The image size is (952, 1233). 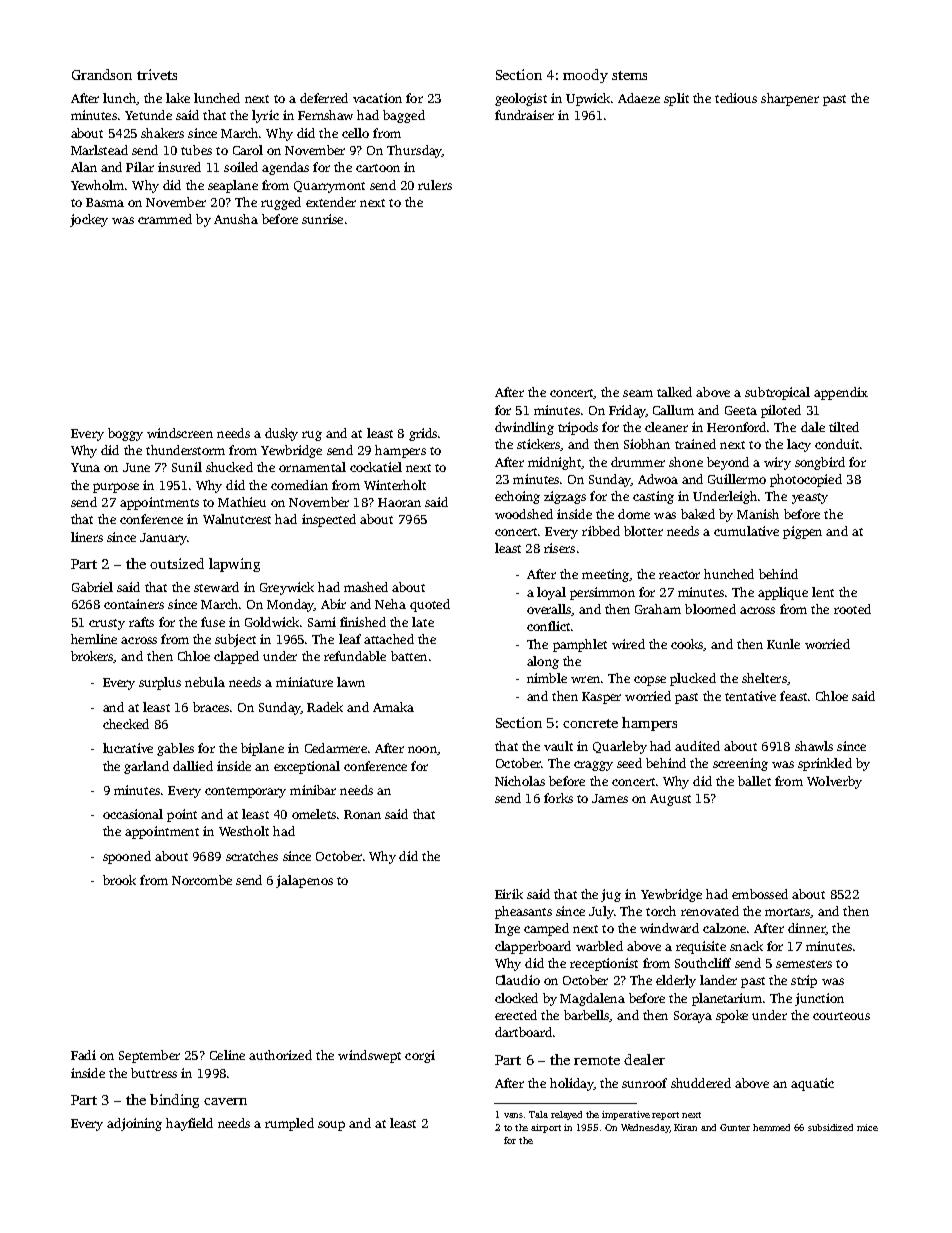 What do you see at coordinates (645, 1128) in the page?
I see `Wednesday` at bounding box center [645, 1128].
